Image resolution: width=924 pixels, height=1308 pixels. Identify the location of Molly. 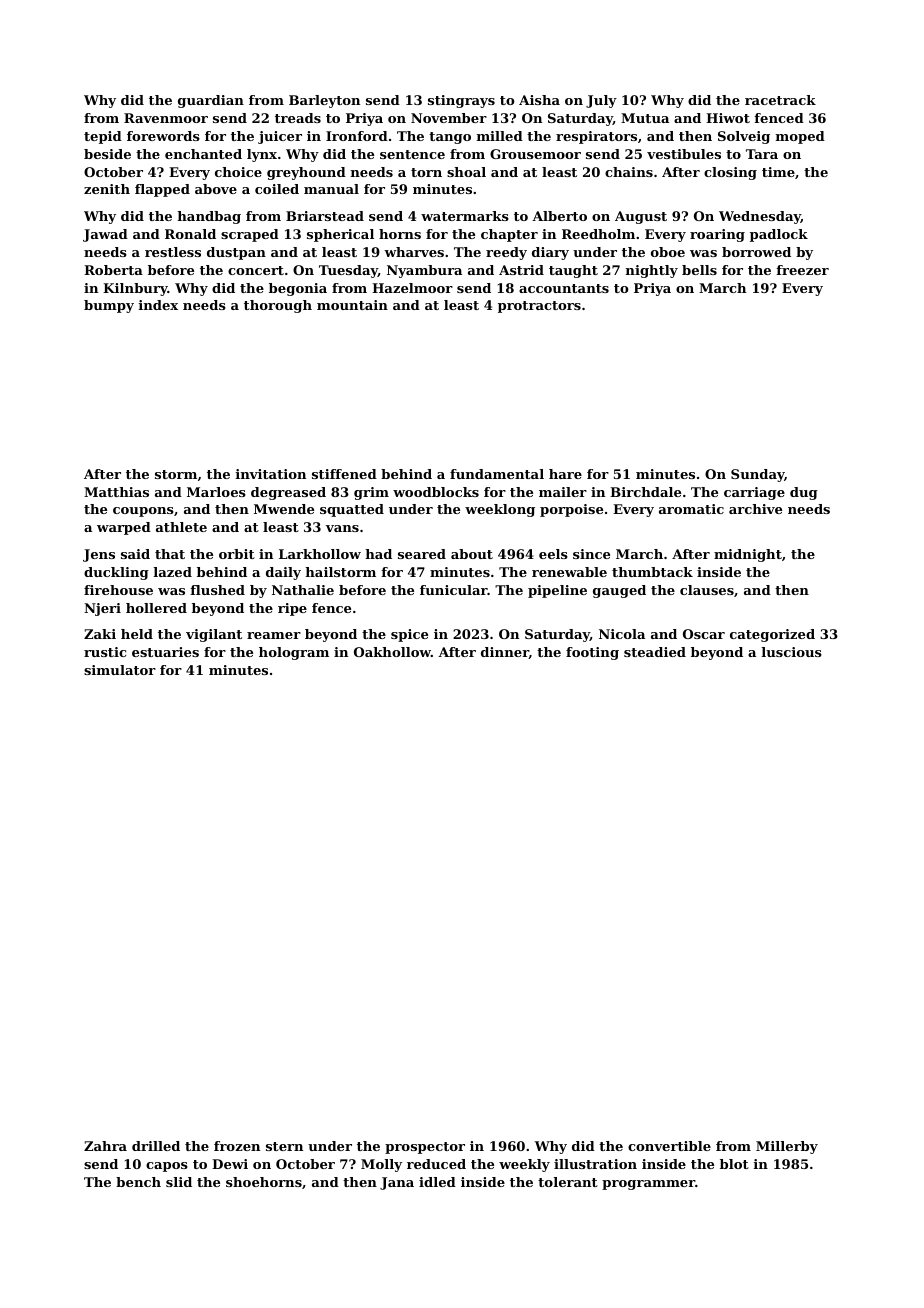
(381, 1165).
